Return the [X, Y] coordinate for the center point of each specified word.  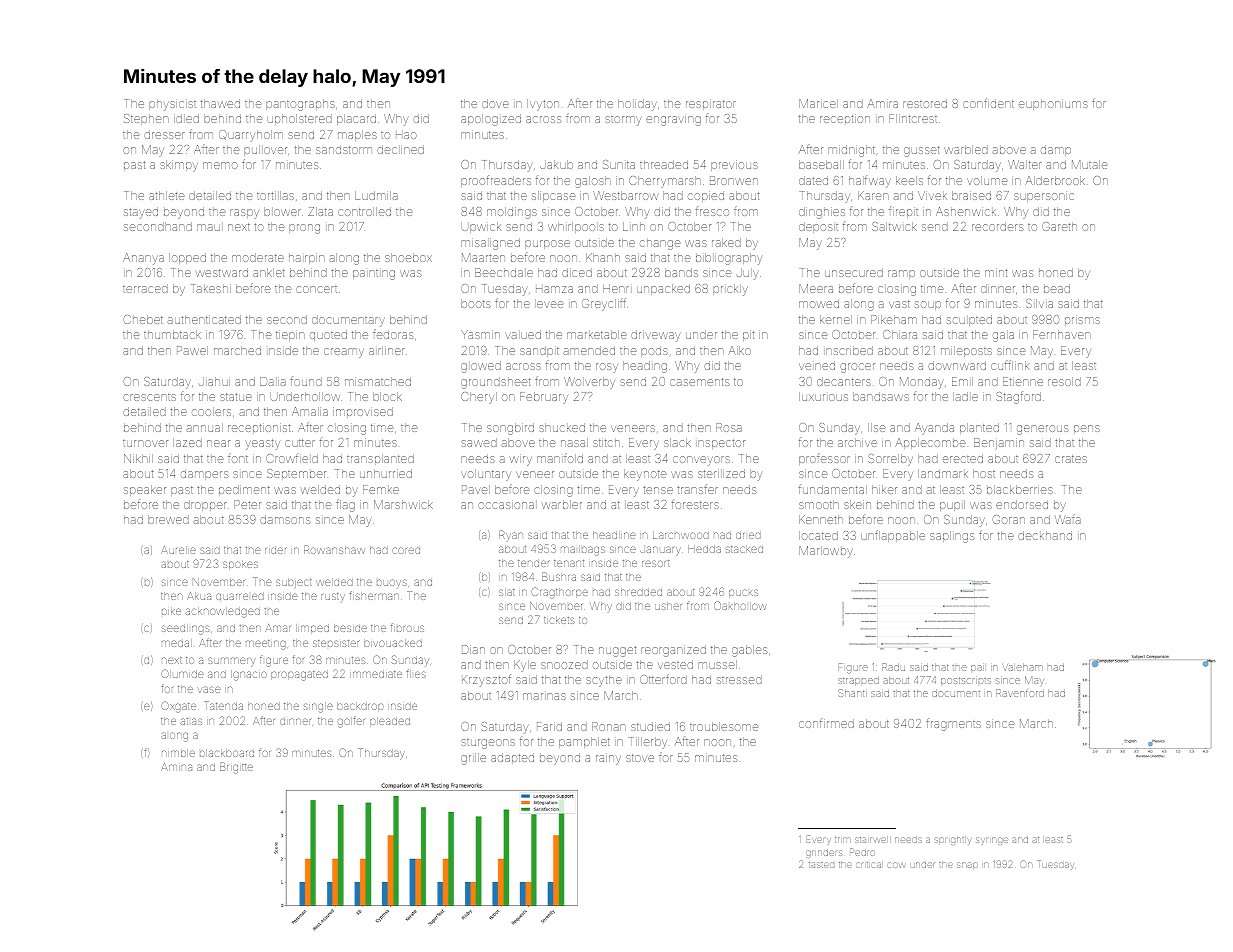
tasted [821, 865]
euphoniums [1053, 105]
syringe [992, 841]
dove [495, 103]
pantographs [300, 105]
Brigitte [236, 768]
